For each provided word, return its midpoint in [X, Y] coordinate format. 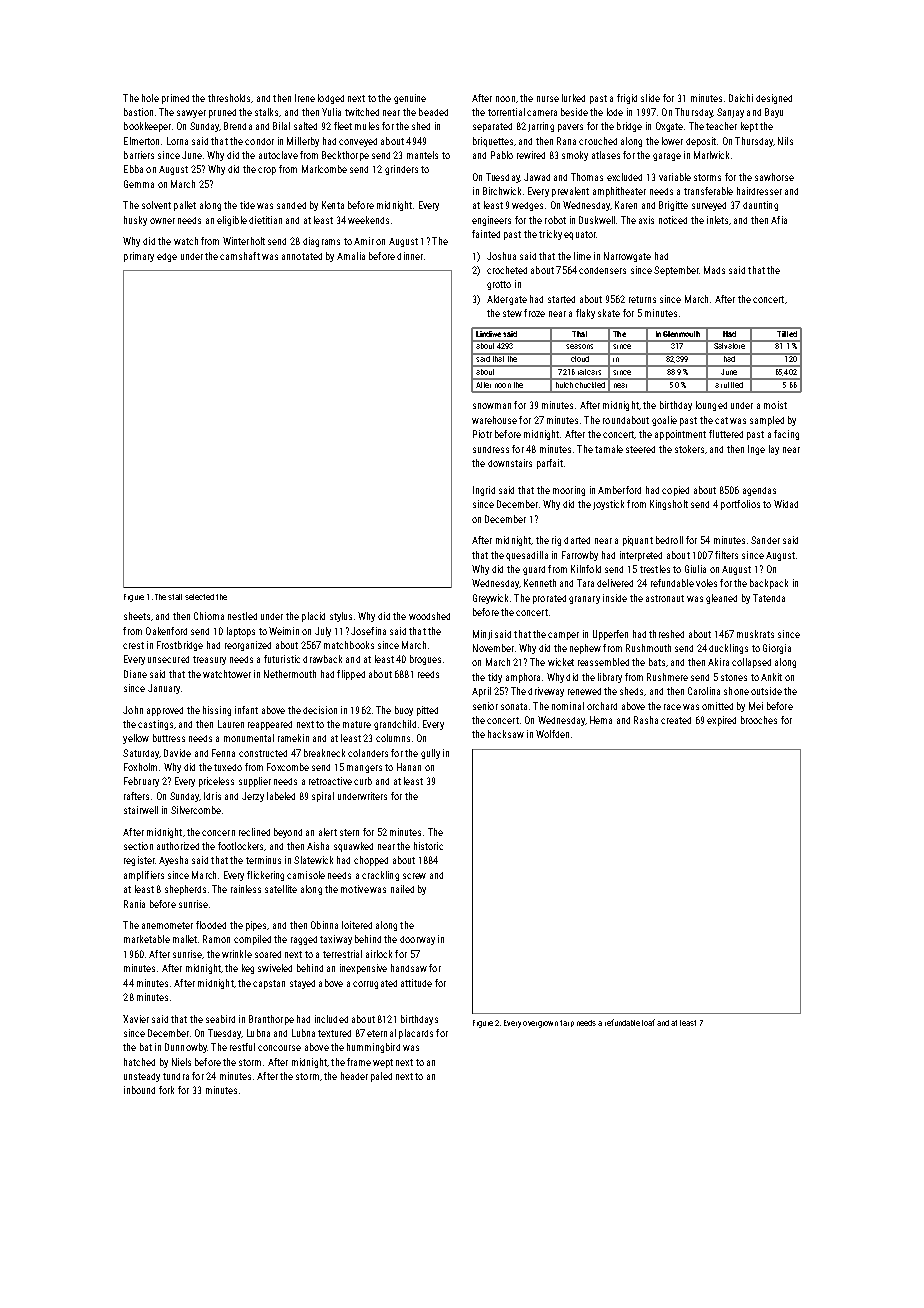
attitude [416, 983]
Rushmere [667, 677]
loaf [648, 1022]
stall [175, 597]
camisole [306, 875]
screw [414, 876]
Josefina [368, 631]
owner [162, 221]
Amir [364, 241]
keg [248, 969]
